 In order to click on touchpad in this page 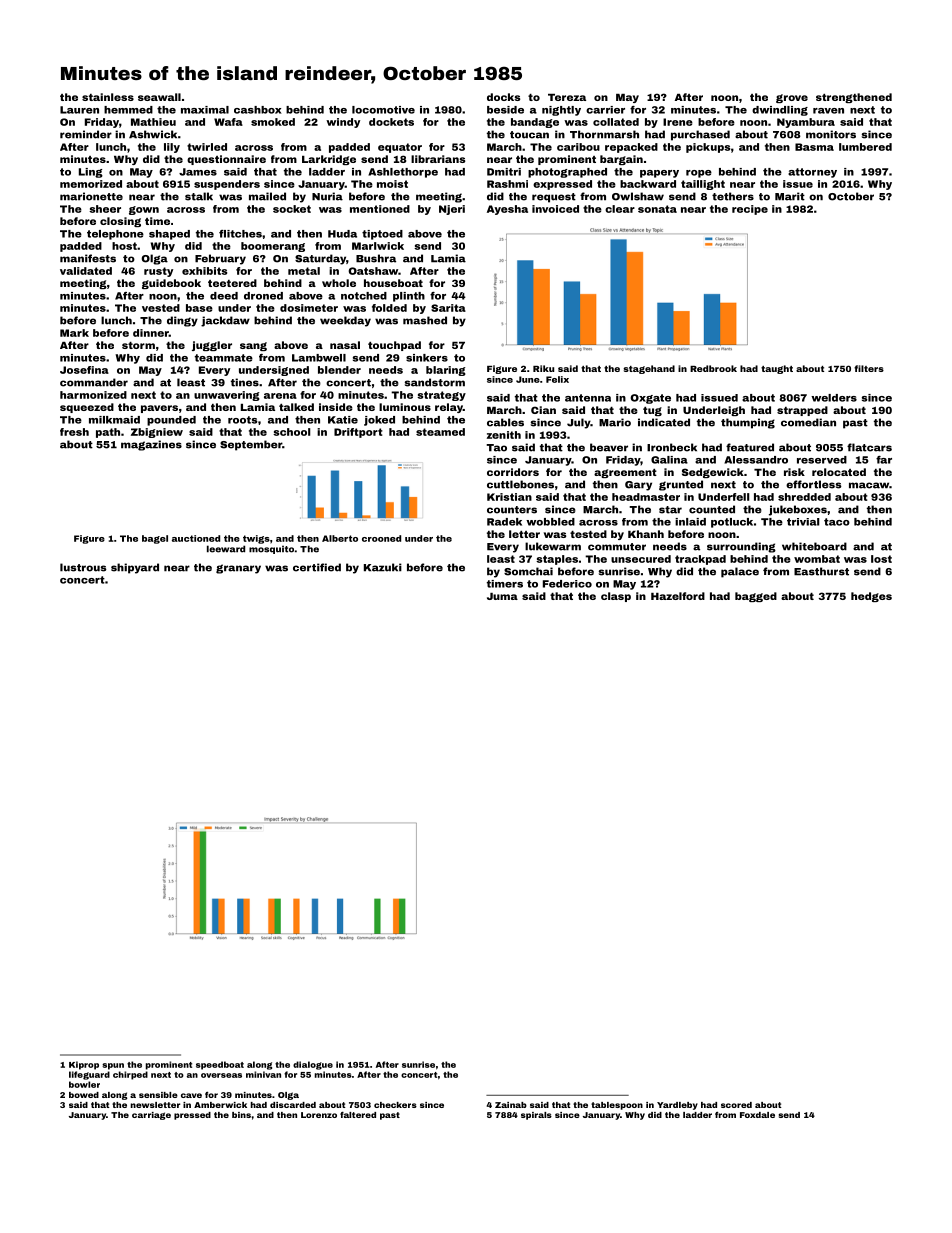, I will do `click(394, 346)`.
